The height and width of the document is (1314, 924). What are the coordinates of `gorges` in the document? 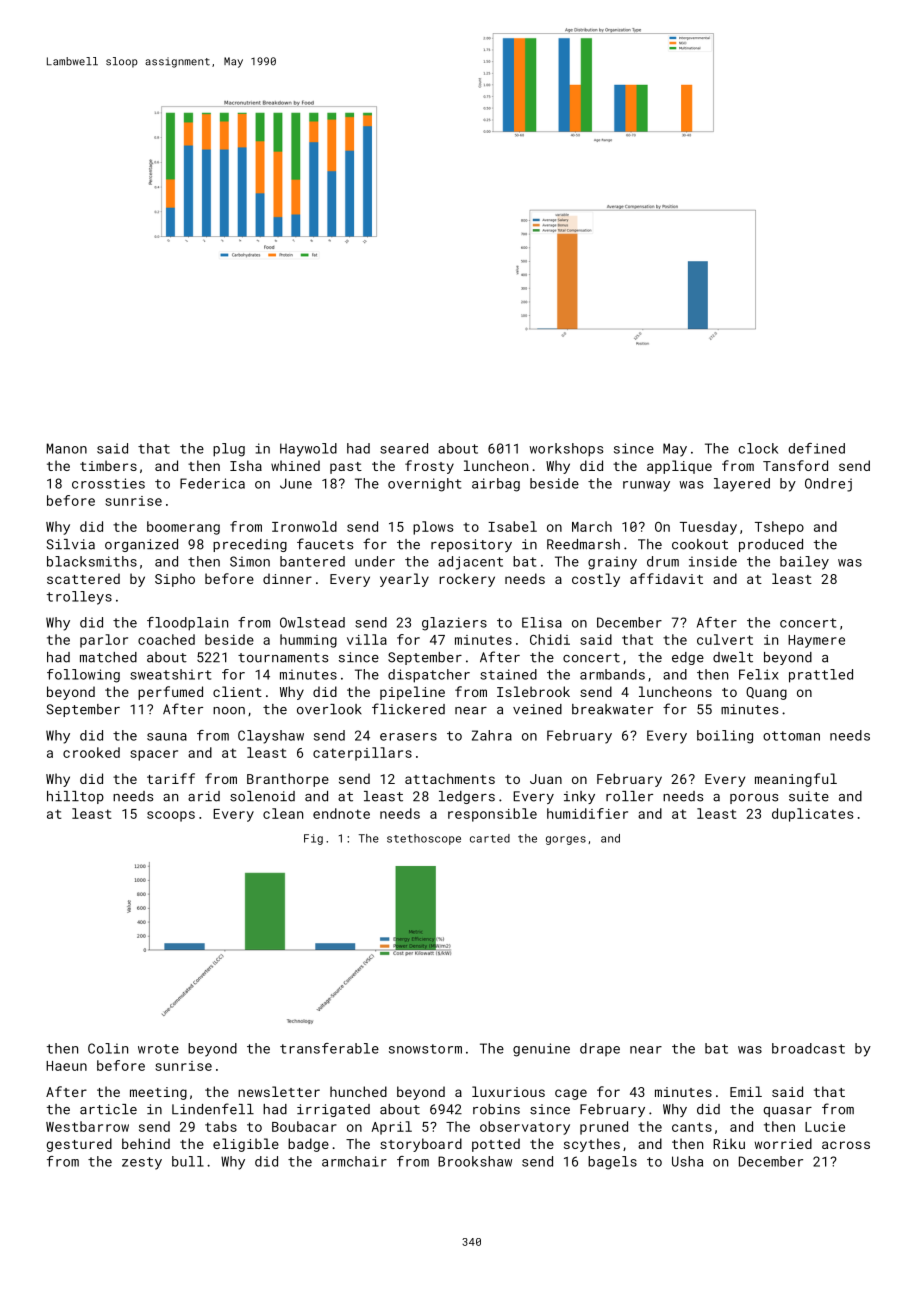 It's located at (566, 840).
